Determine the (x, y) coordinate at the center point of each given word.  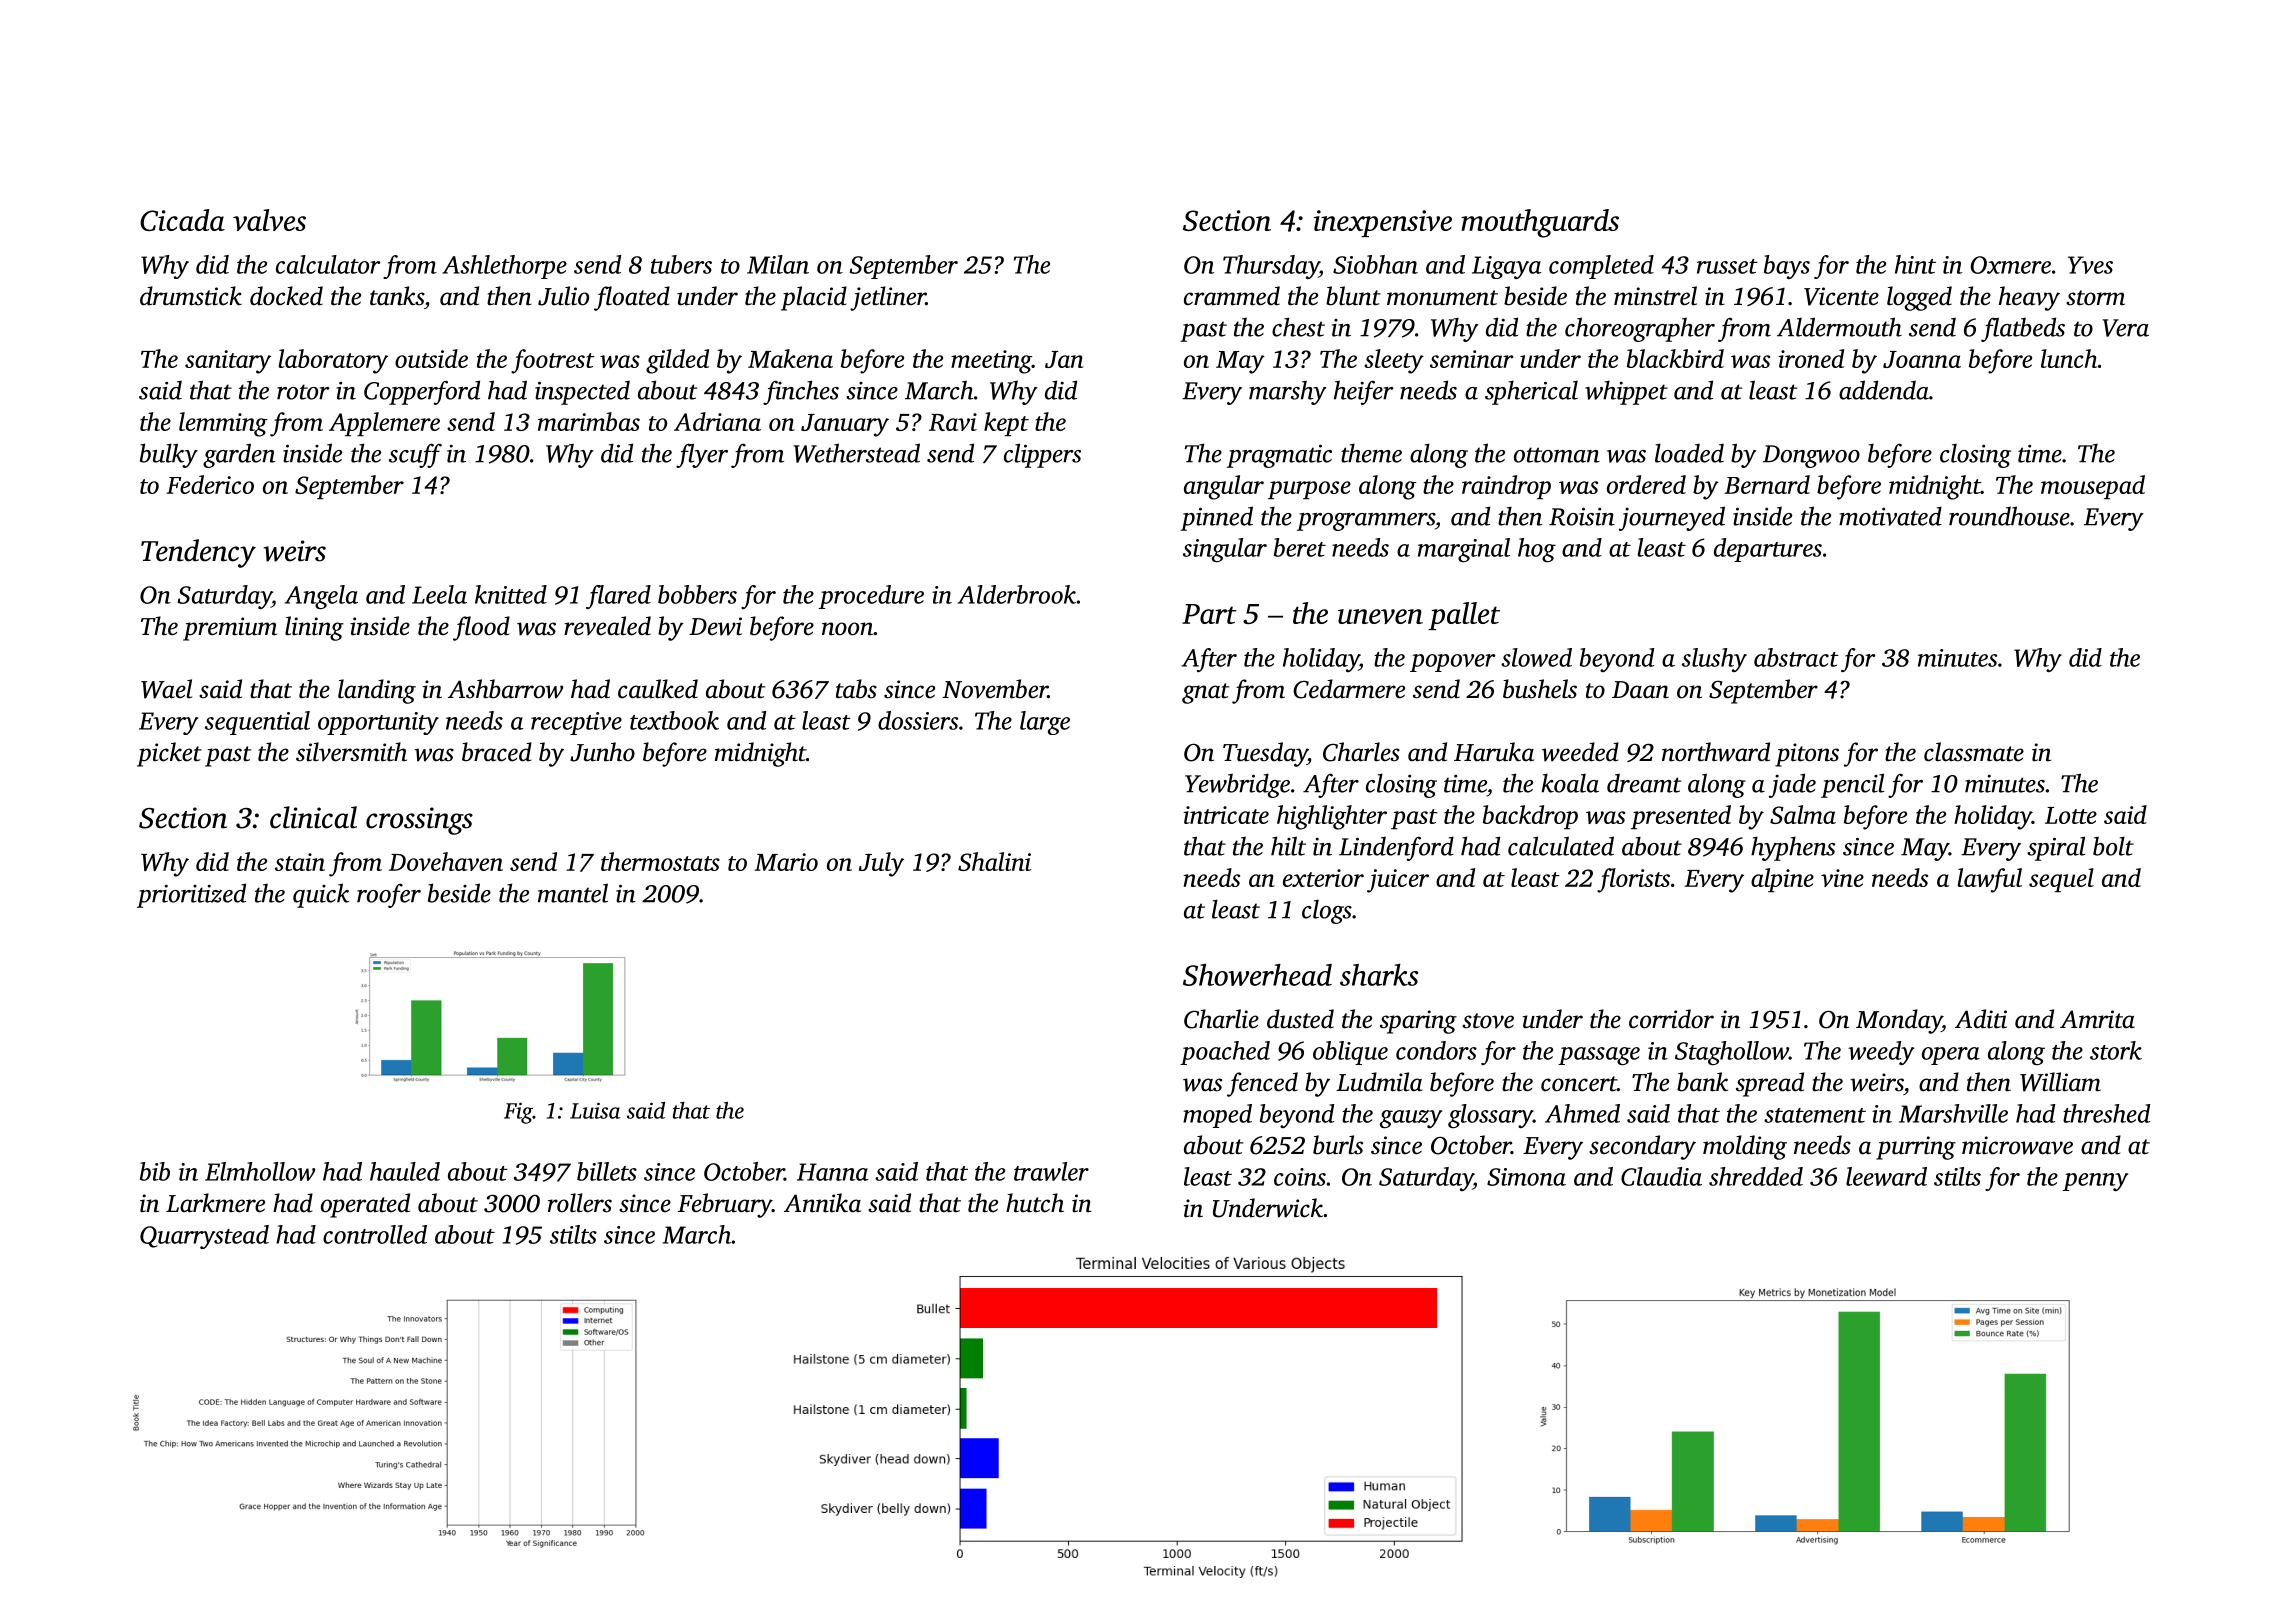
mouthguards (1540, 223)
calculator (328, 264)
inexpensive (1383, 223)
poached (1225, 1053)
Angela (321, 597)
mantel (573, 893)
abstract (1796, 657)
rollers (580, 1203)
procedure (871, 597)
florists (1633, 880)
